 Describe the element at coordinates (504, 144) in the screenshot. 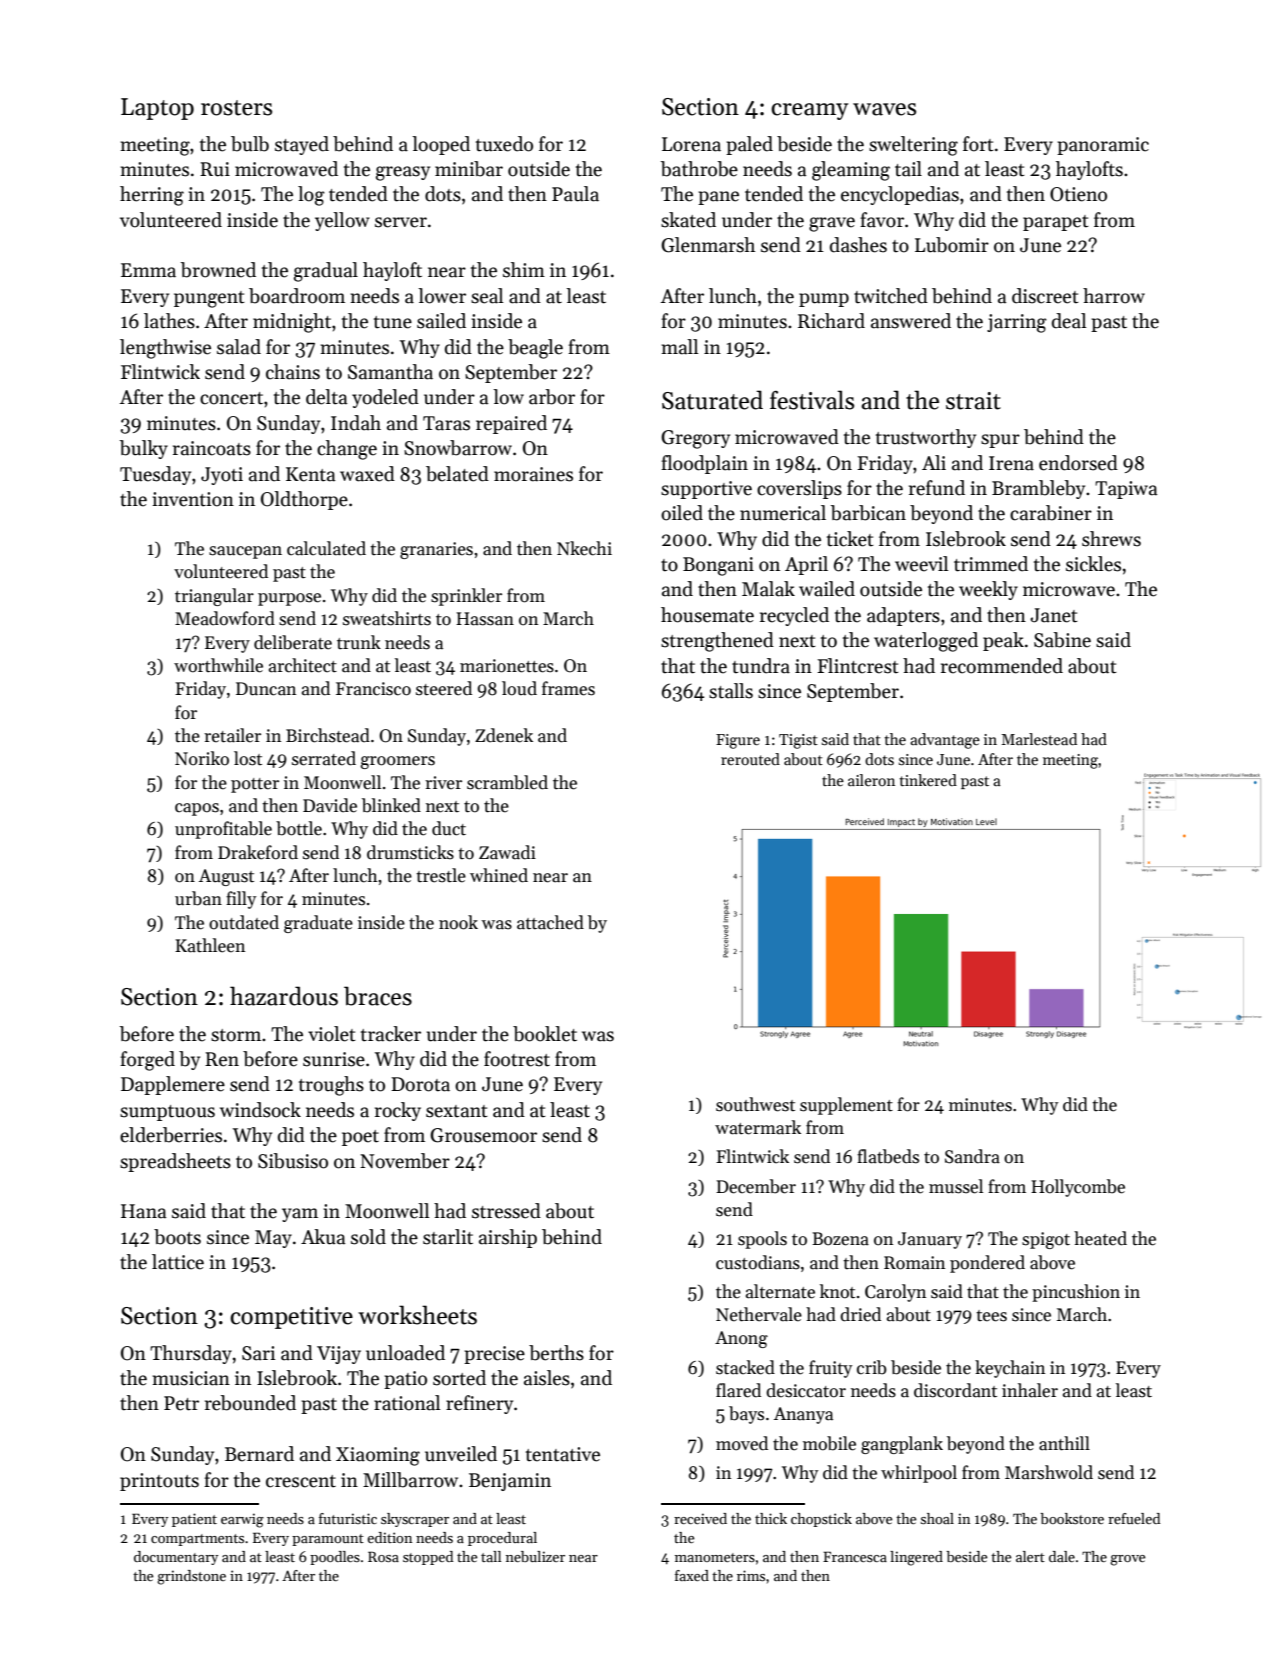

I see `tuxedo` at that location.
